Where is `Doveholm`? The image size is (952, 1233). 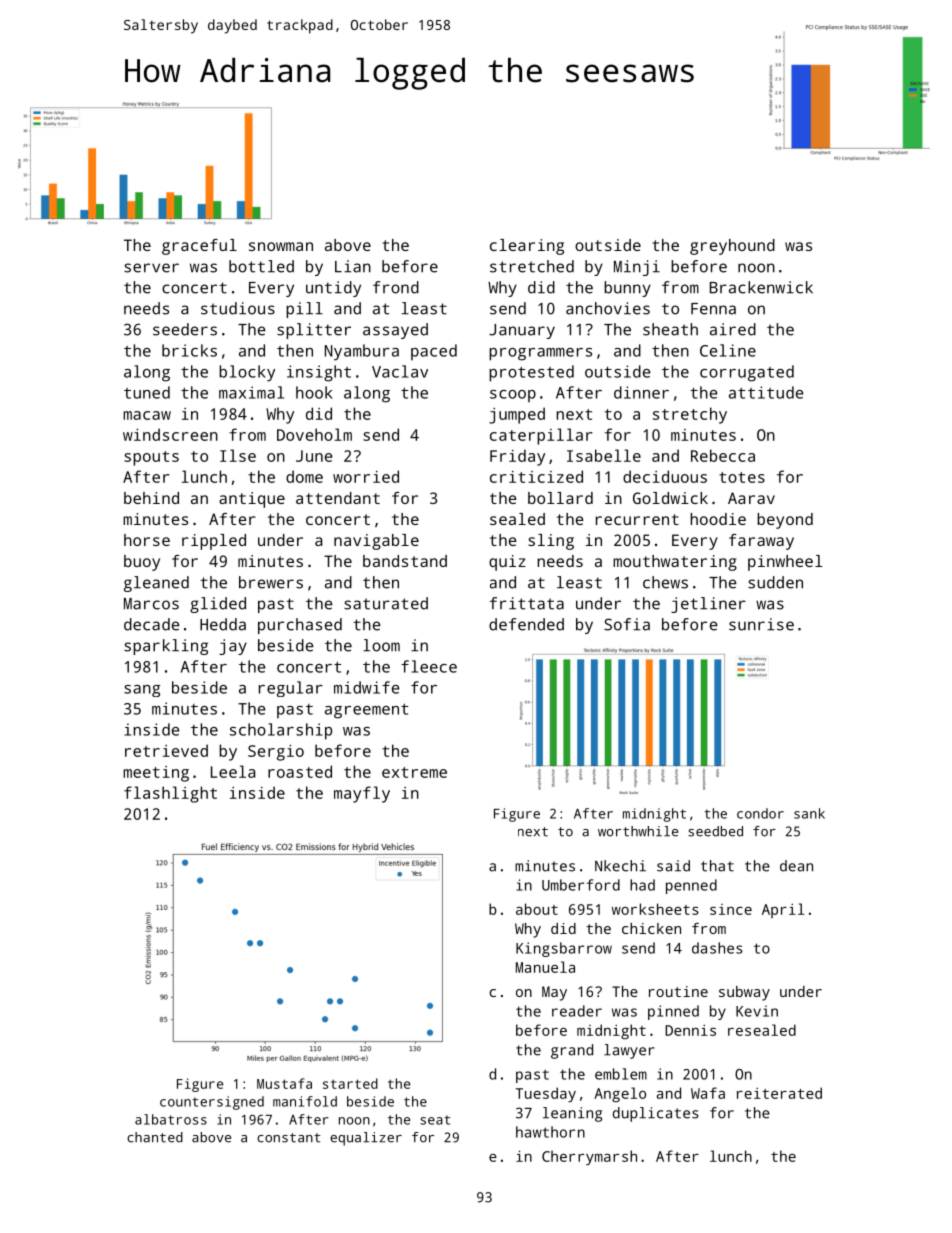 Doveholm is located at coordinates (314, 434).
